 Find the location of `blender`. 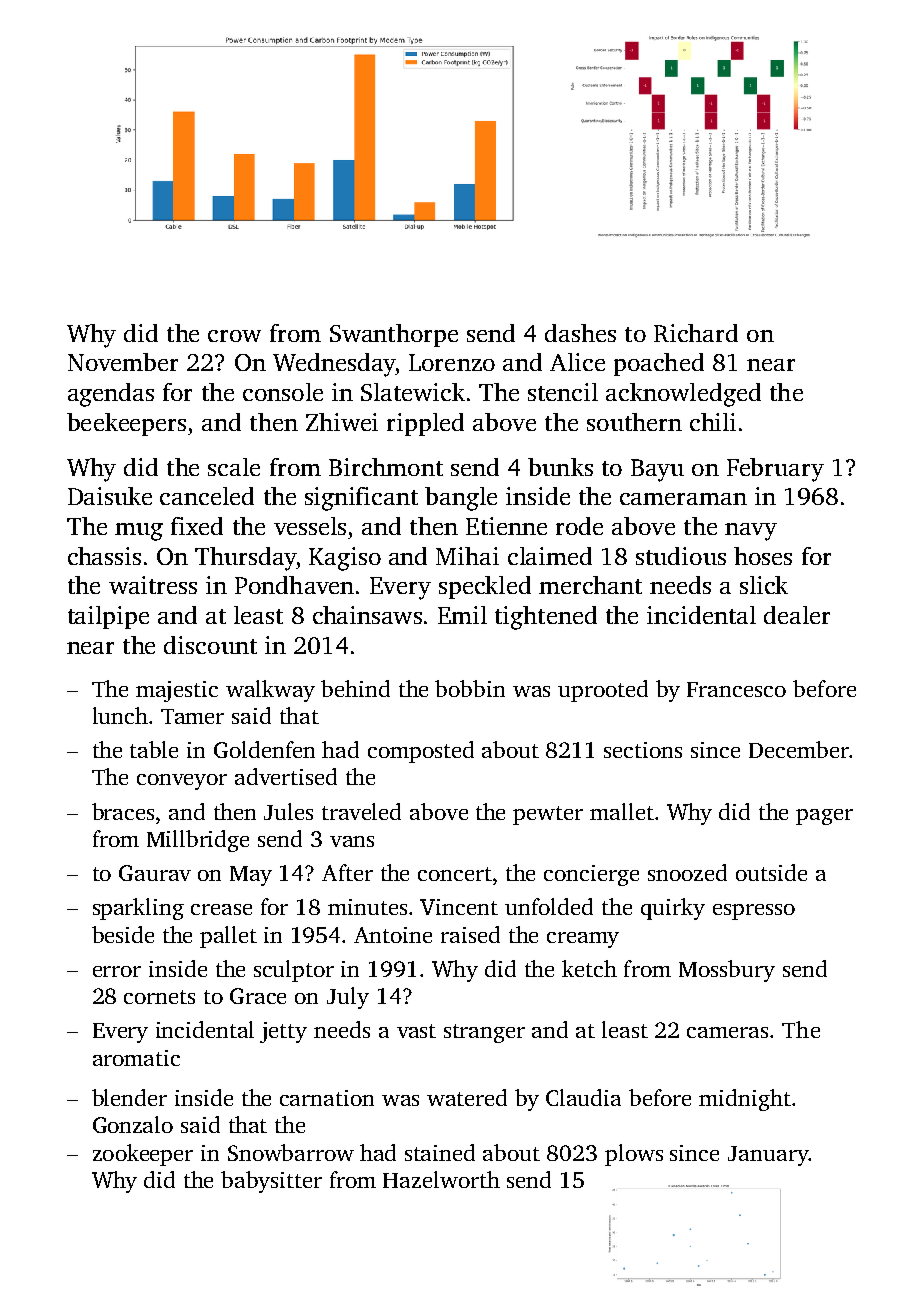

blender is located at coordinates (129, 1097).
